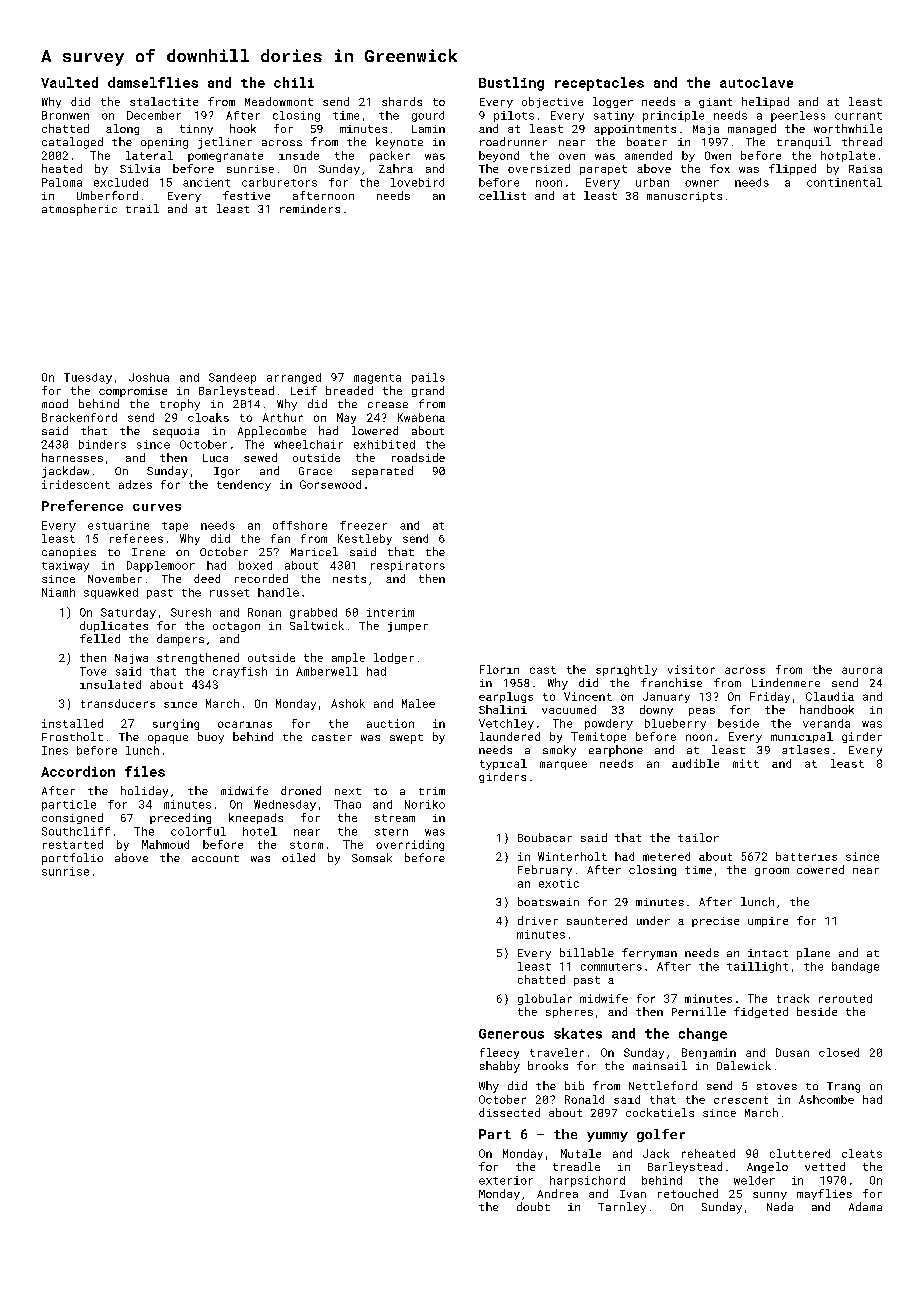 The image size is (924, 1308). Describe the element at coordinates (390, 612) in the image. I see `interim` at that location.
